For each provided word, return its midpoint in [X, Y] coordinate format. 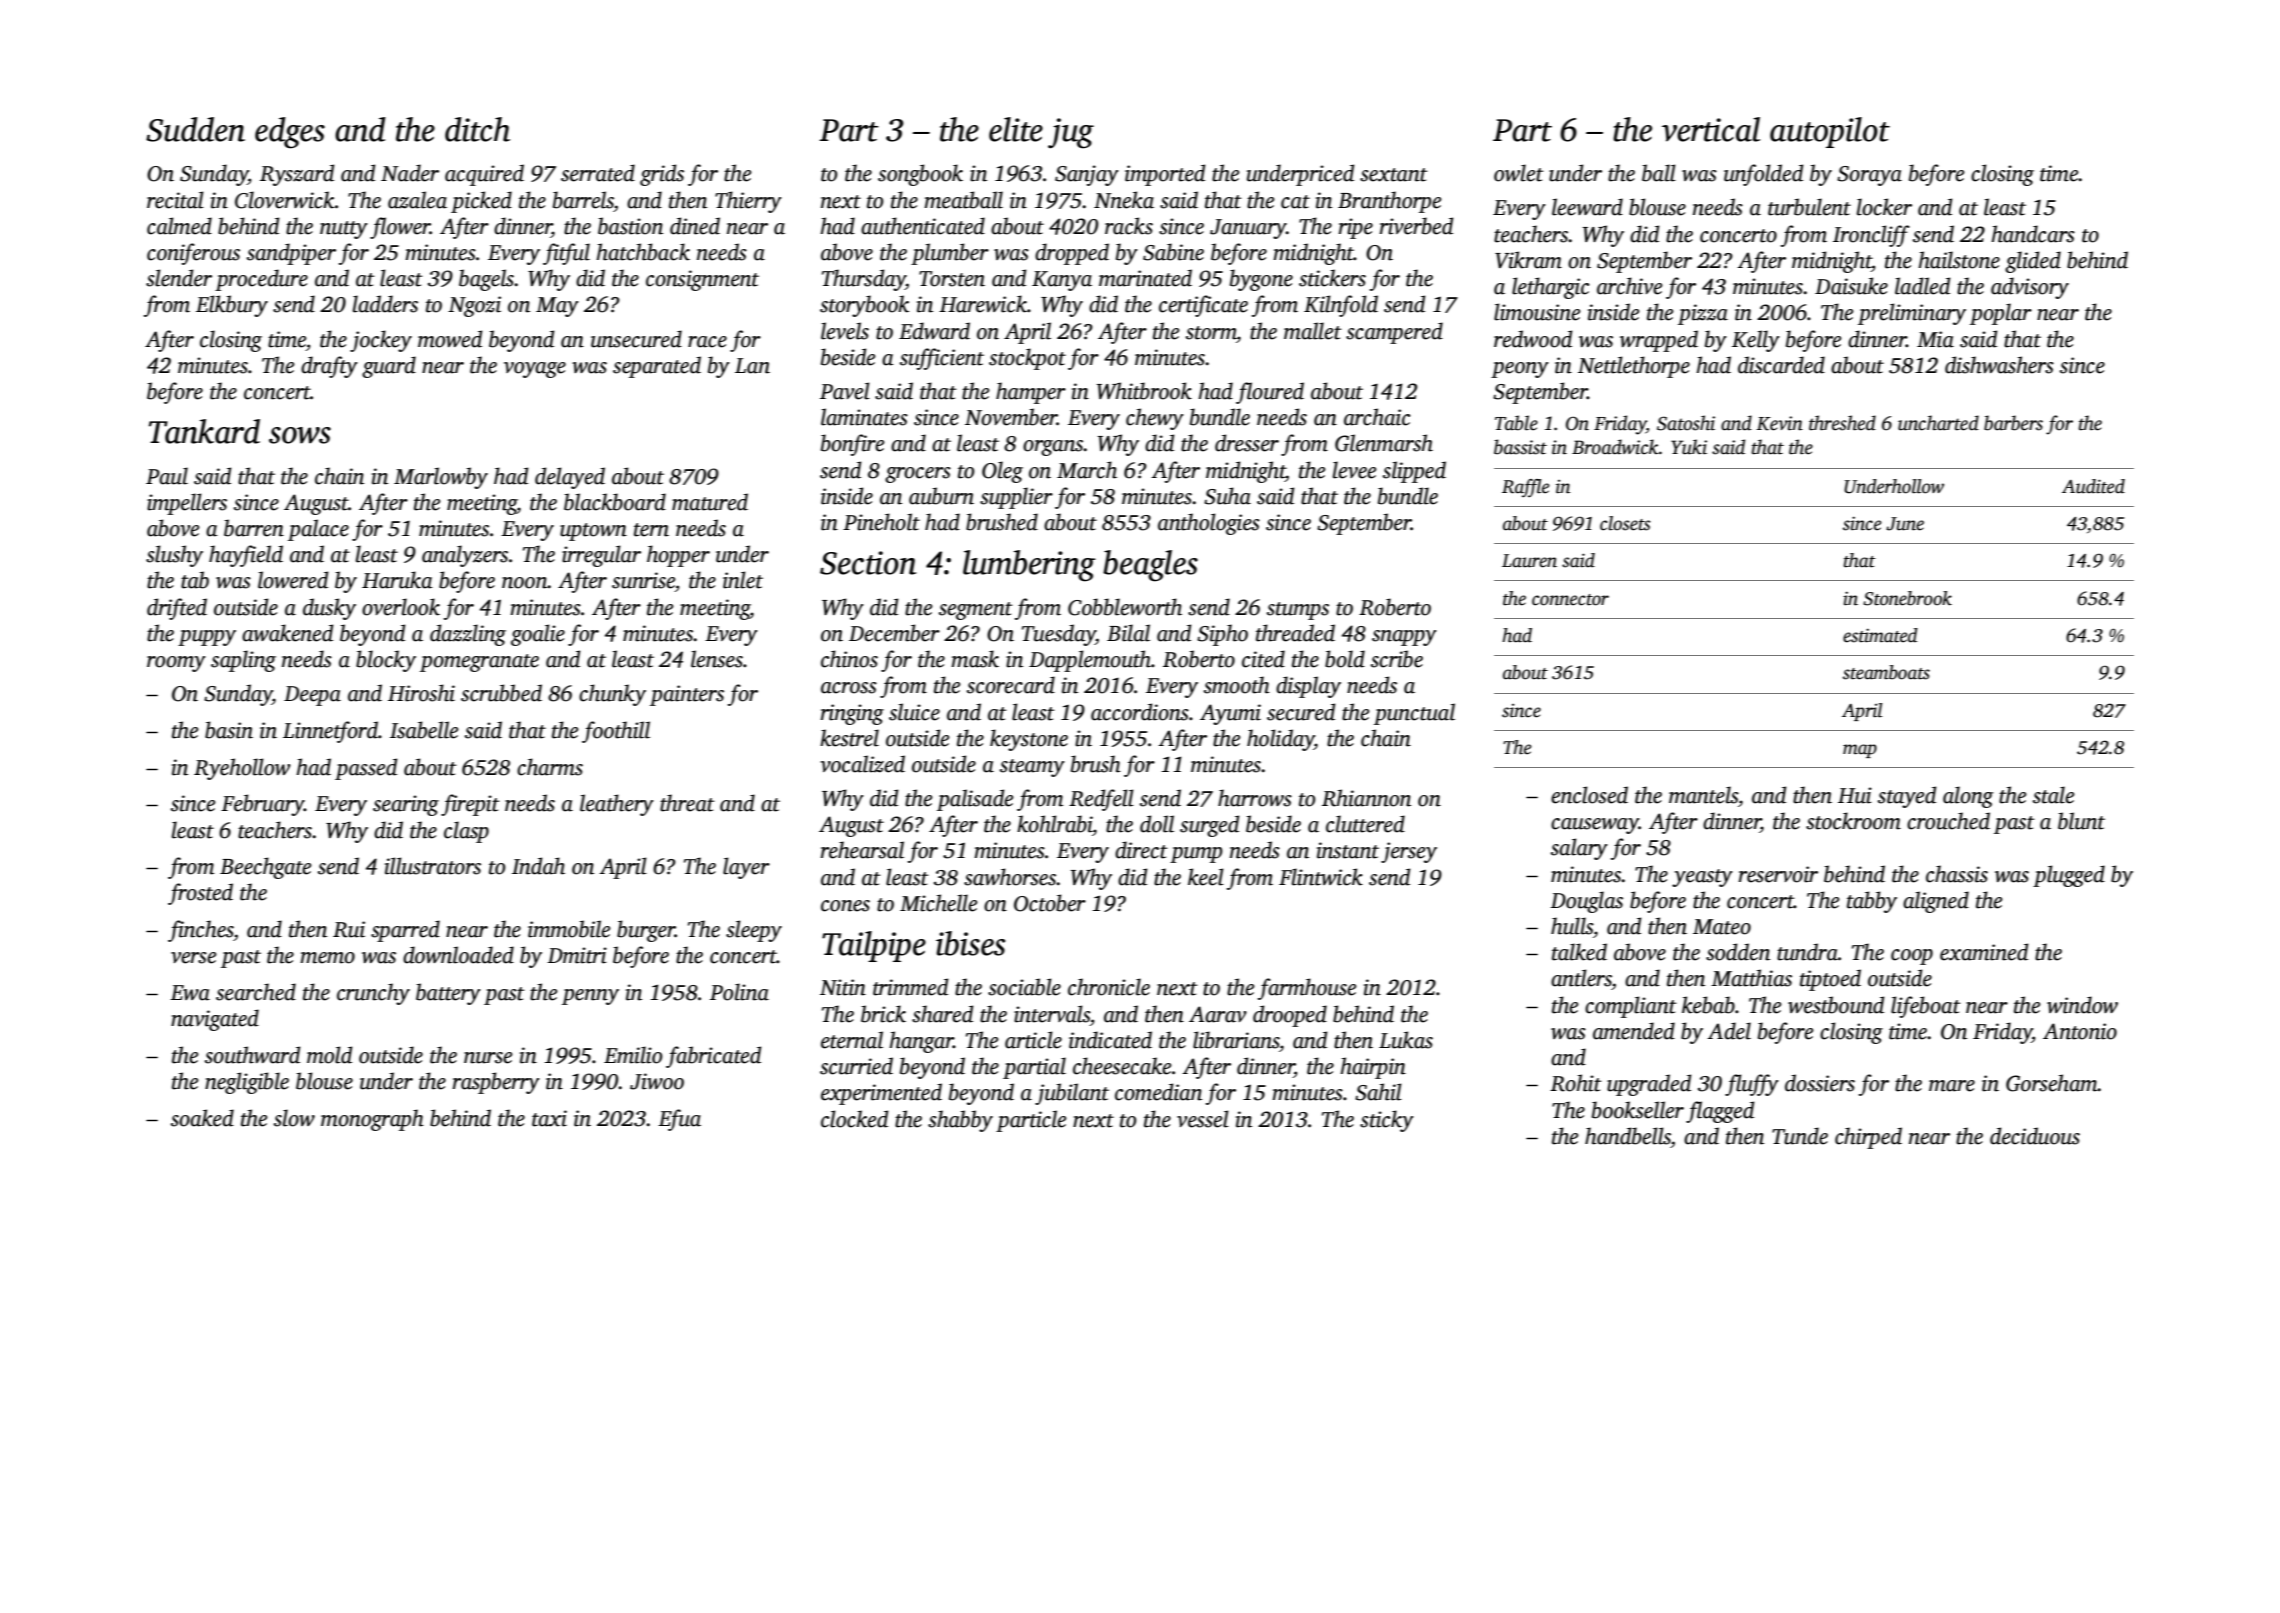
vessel [1203, 1119]
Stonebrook [1907, 598]
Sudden [195, 129]
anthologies [1209, 524]
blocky [386, 661]
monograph [372, 1120]
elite [1016, 129]
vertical [1711, 129]
